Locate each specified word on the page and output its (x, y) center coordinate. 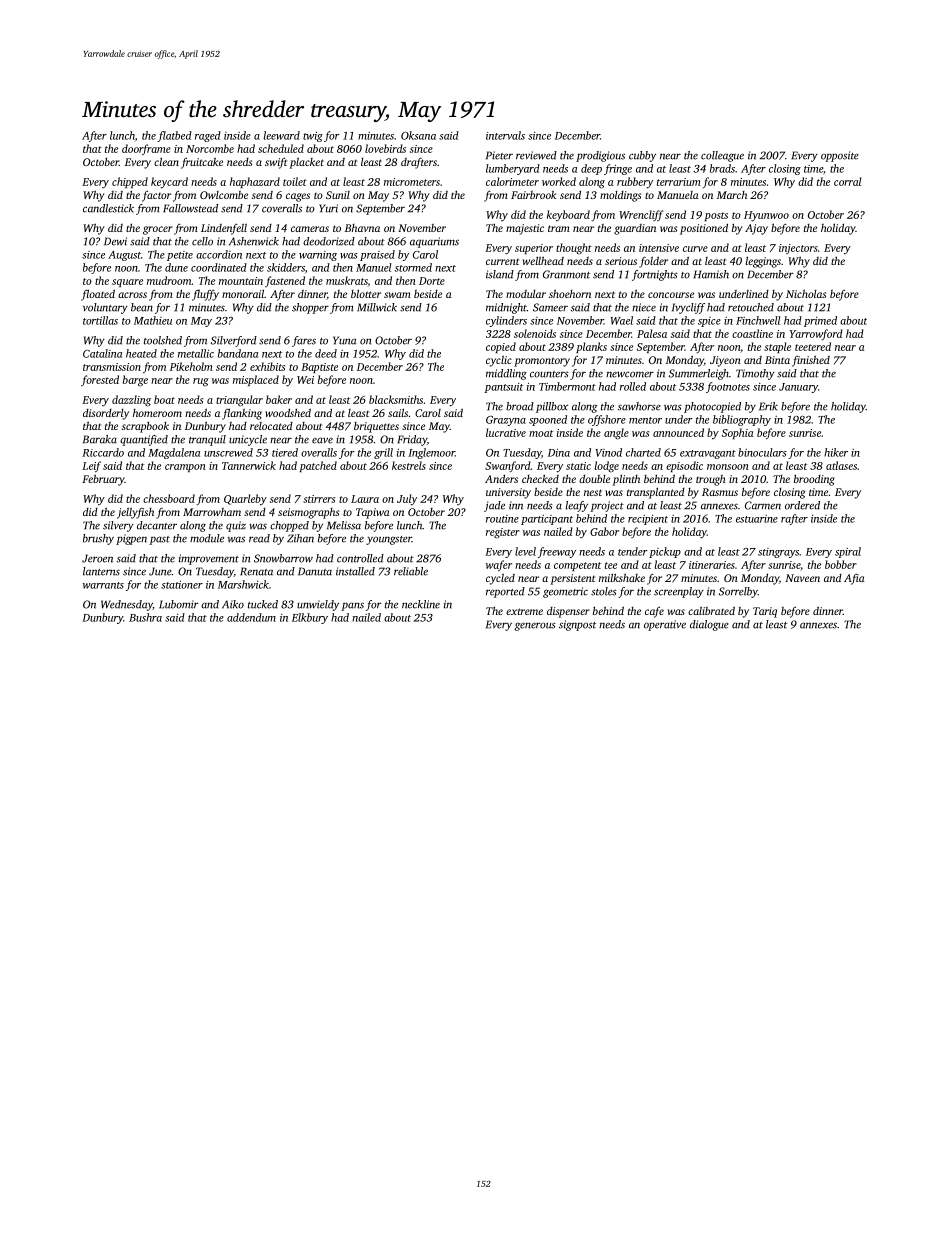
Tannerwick (249, 465)
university (508, 493)
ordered (802, 505)
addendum (251, 617)
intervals (505, 135)
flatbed (174, 136)
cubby (642, 156)
